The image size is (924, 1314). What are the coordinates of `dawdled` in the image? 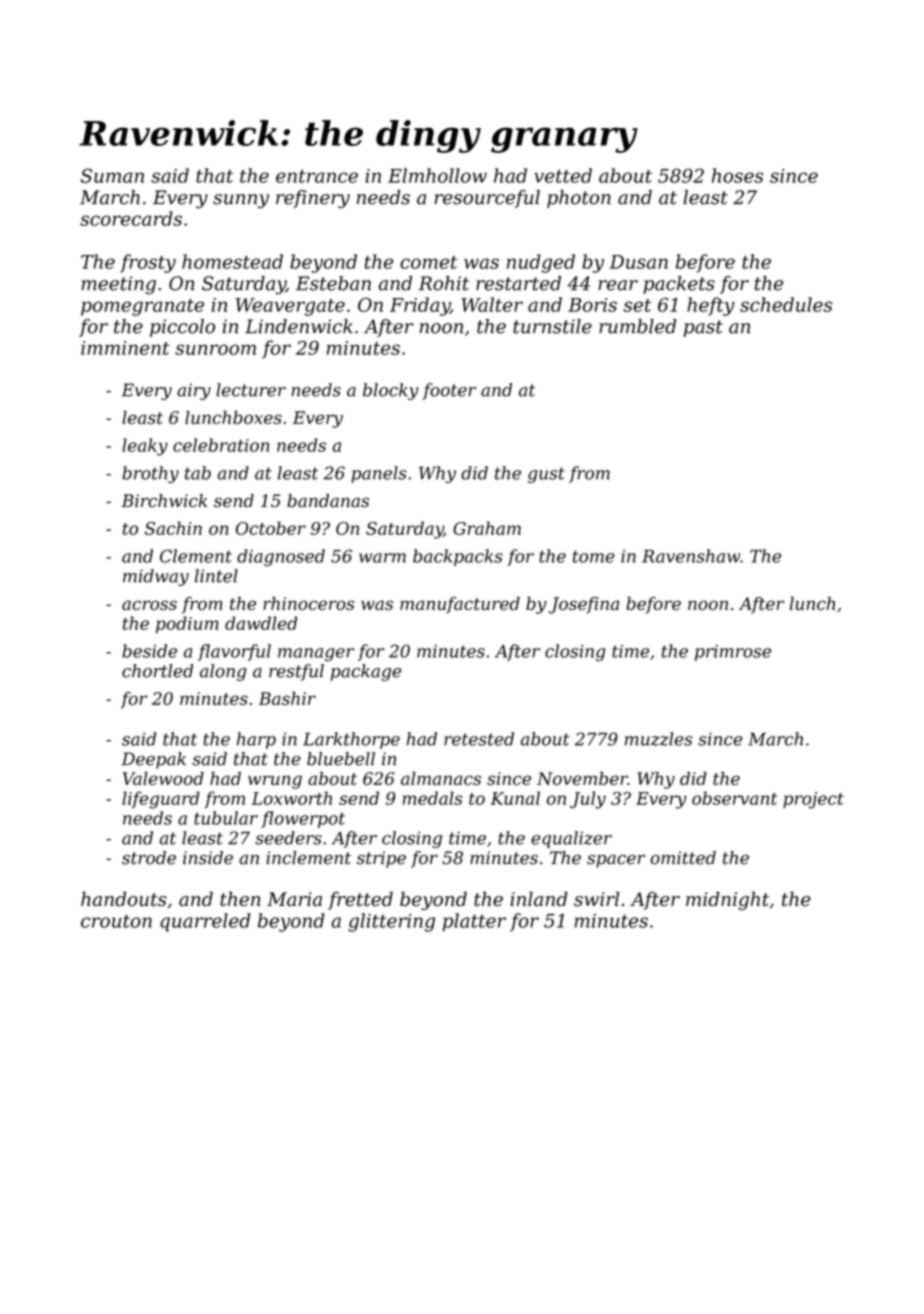 It's located at (261, 623).
